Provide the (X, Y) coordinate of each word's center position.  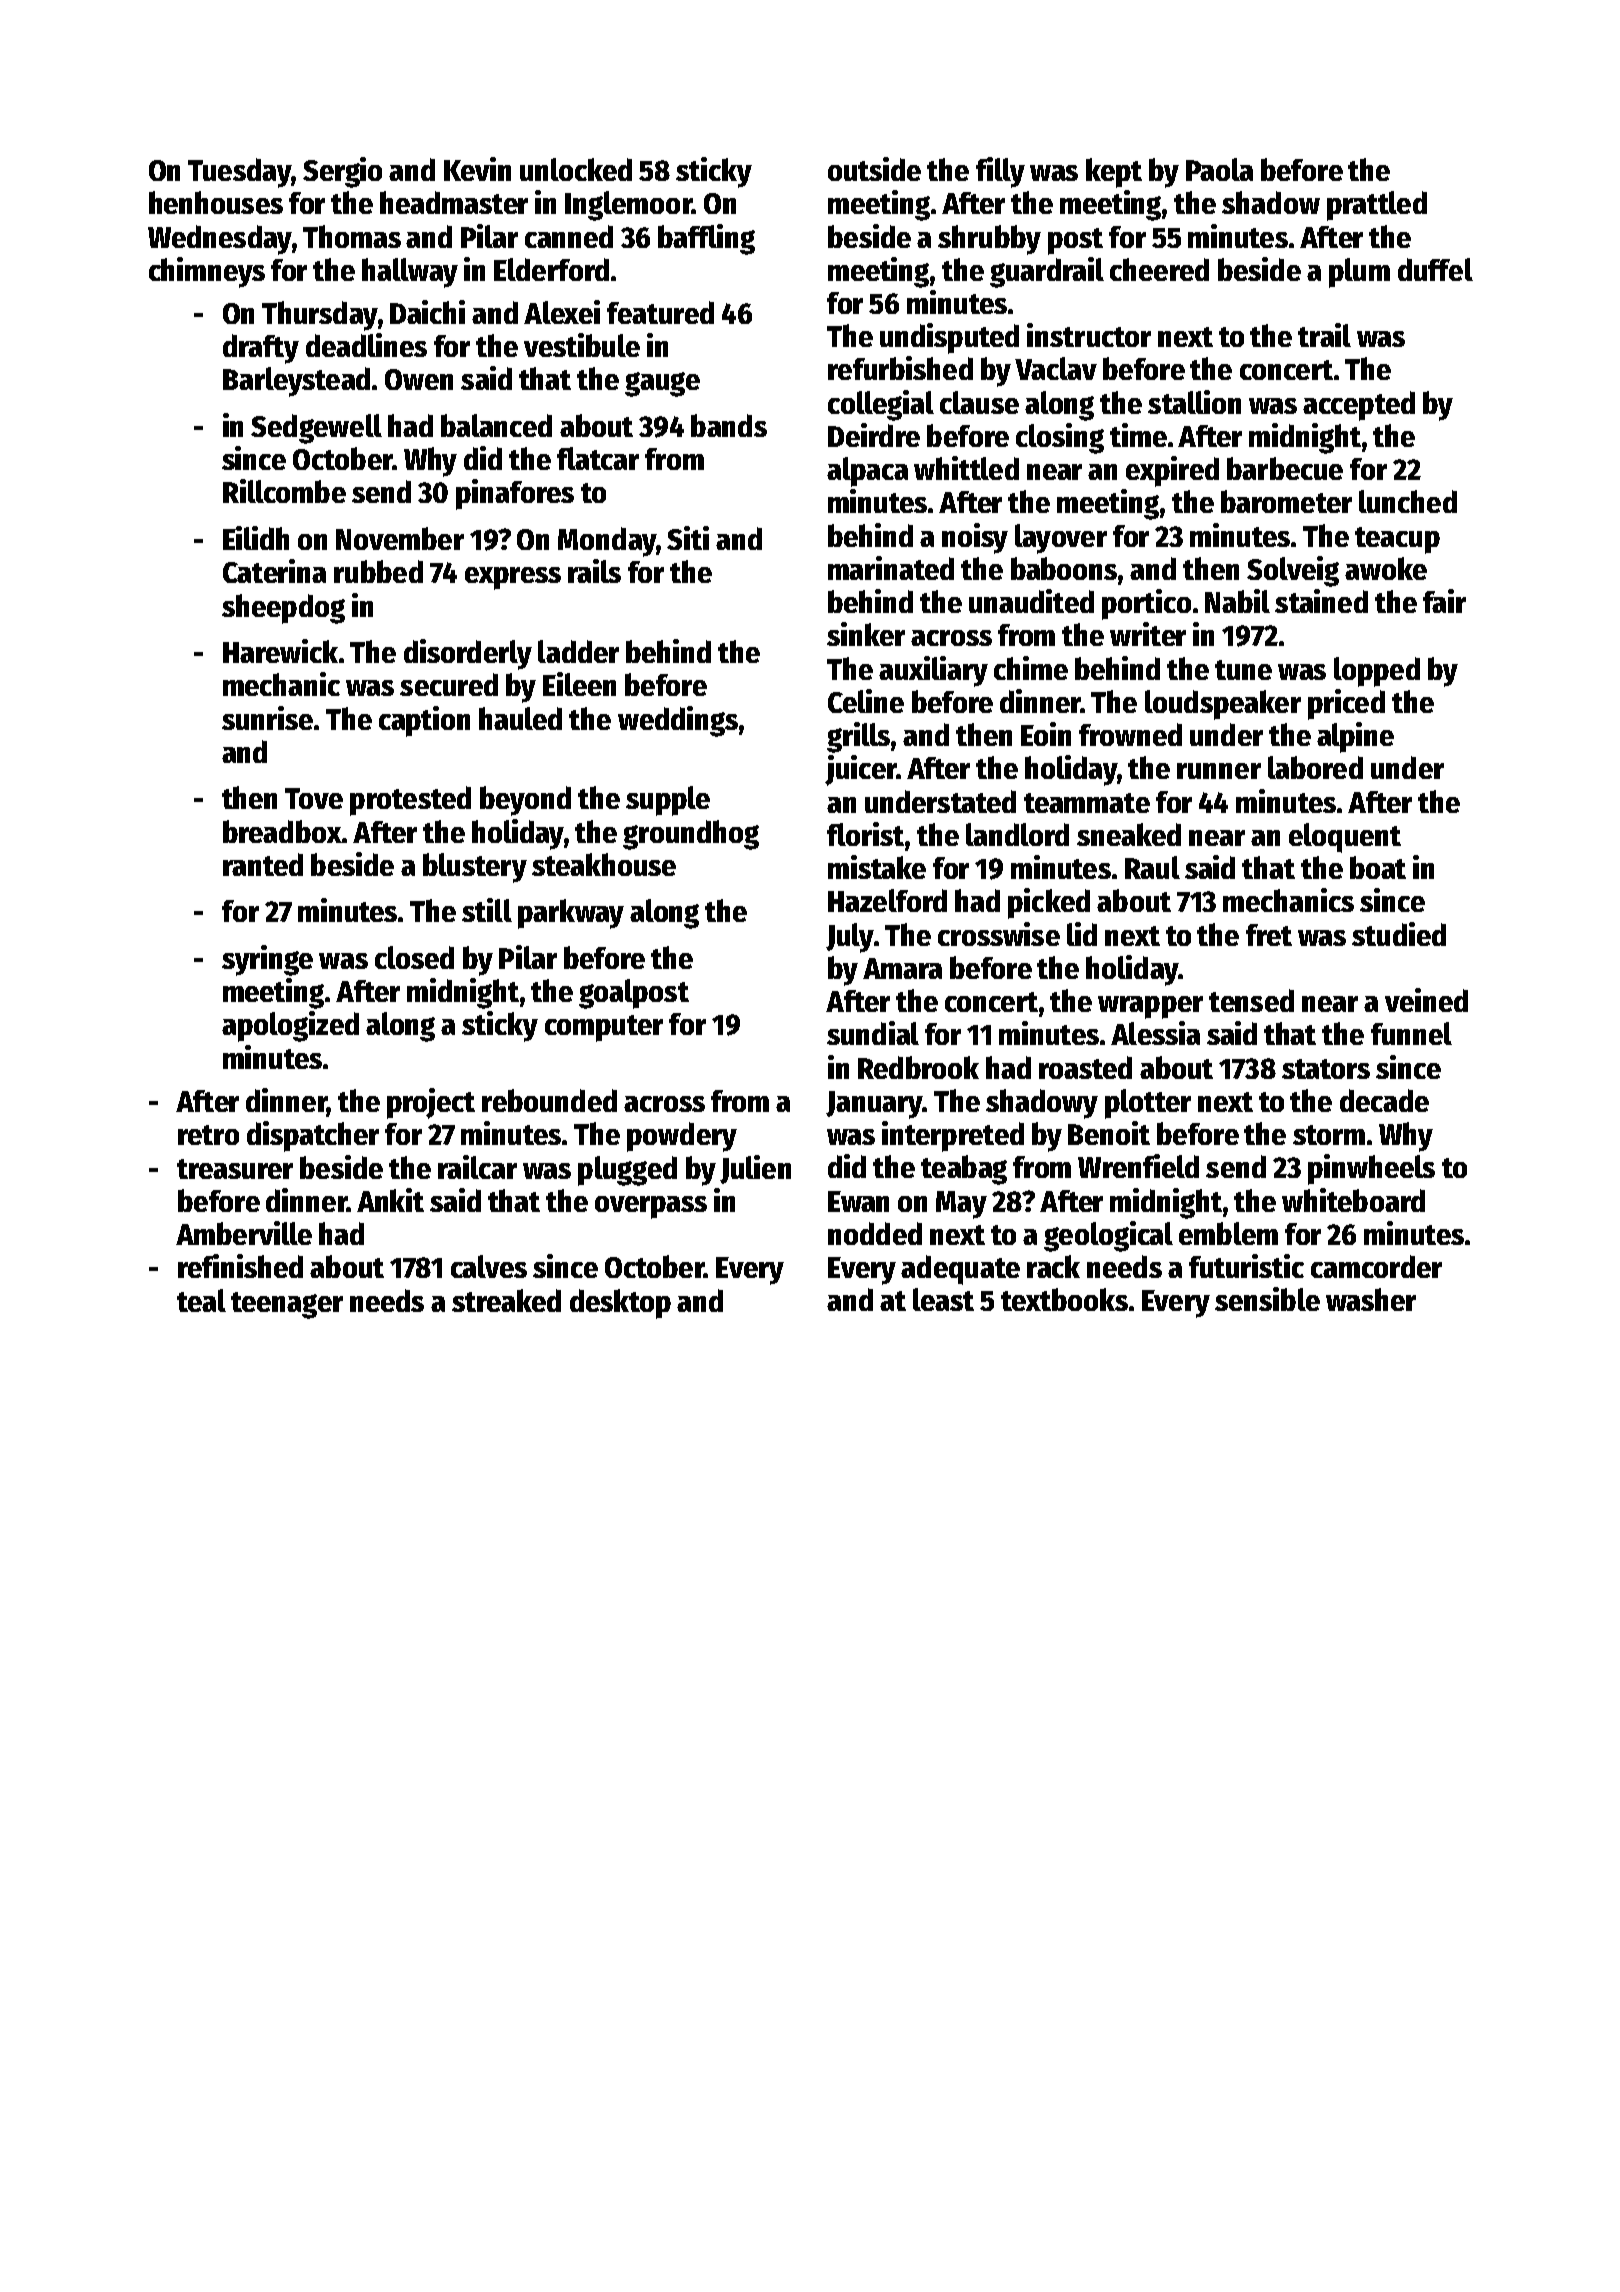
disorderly (468, 654)
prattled (1377, 206)
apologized (290, 1026)
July (850, 938)
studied (1399, 934)
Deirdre (874, 435)
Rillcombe (284, 491)
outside (874, 169)
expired (1172, 471)
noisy (975, 538)
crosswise (999, 934)
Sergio (342, 172)
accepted (1359, 406)
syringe (267, 960)
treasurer (235, 1169)
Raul (1152, 867)
